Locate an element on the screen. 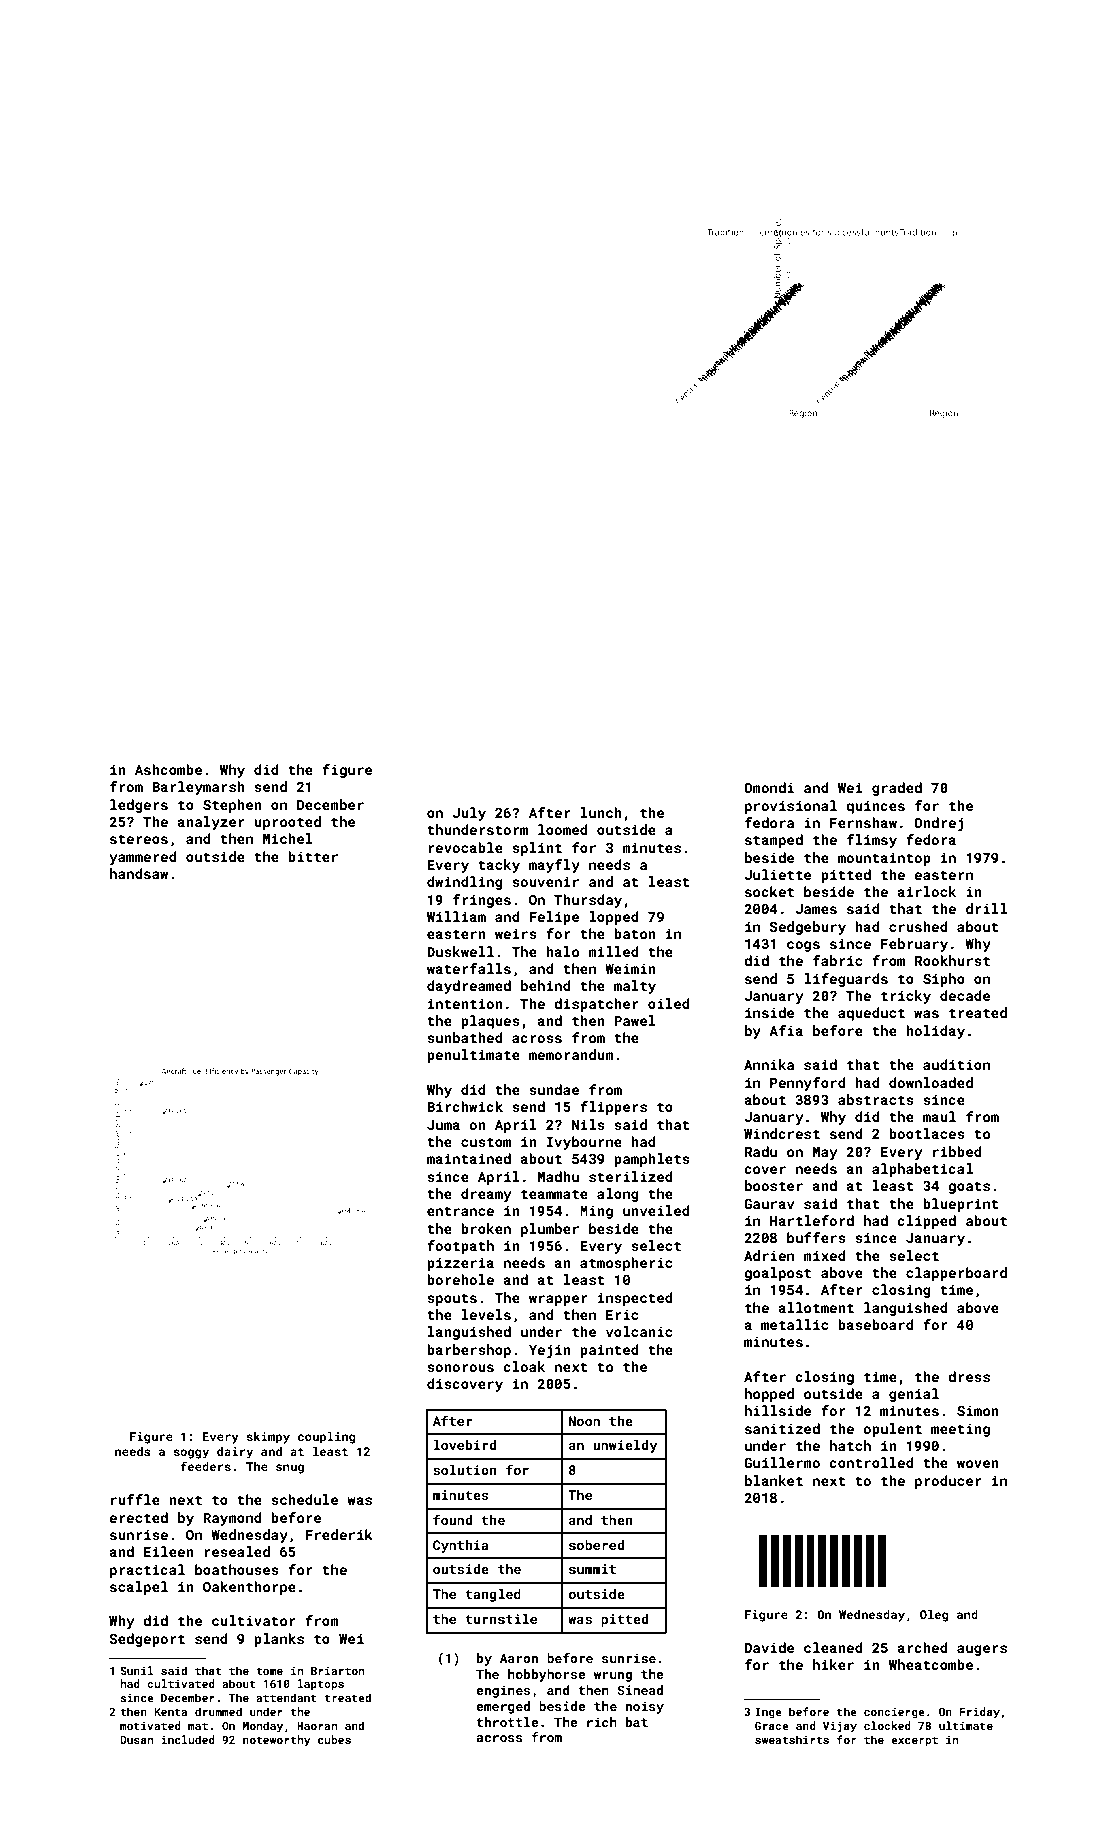  ledgers is located at coordinates (139, 806).
